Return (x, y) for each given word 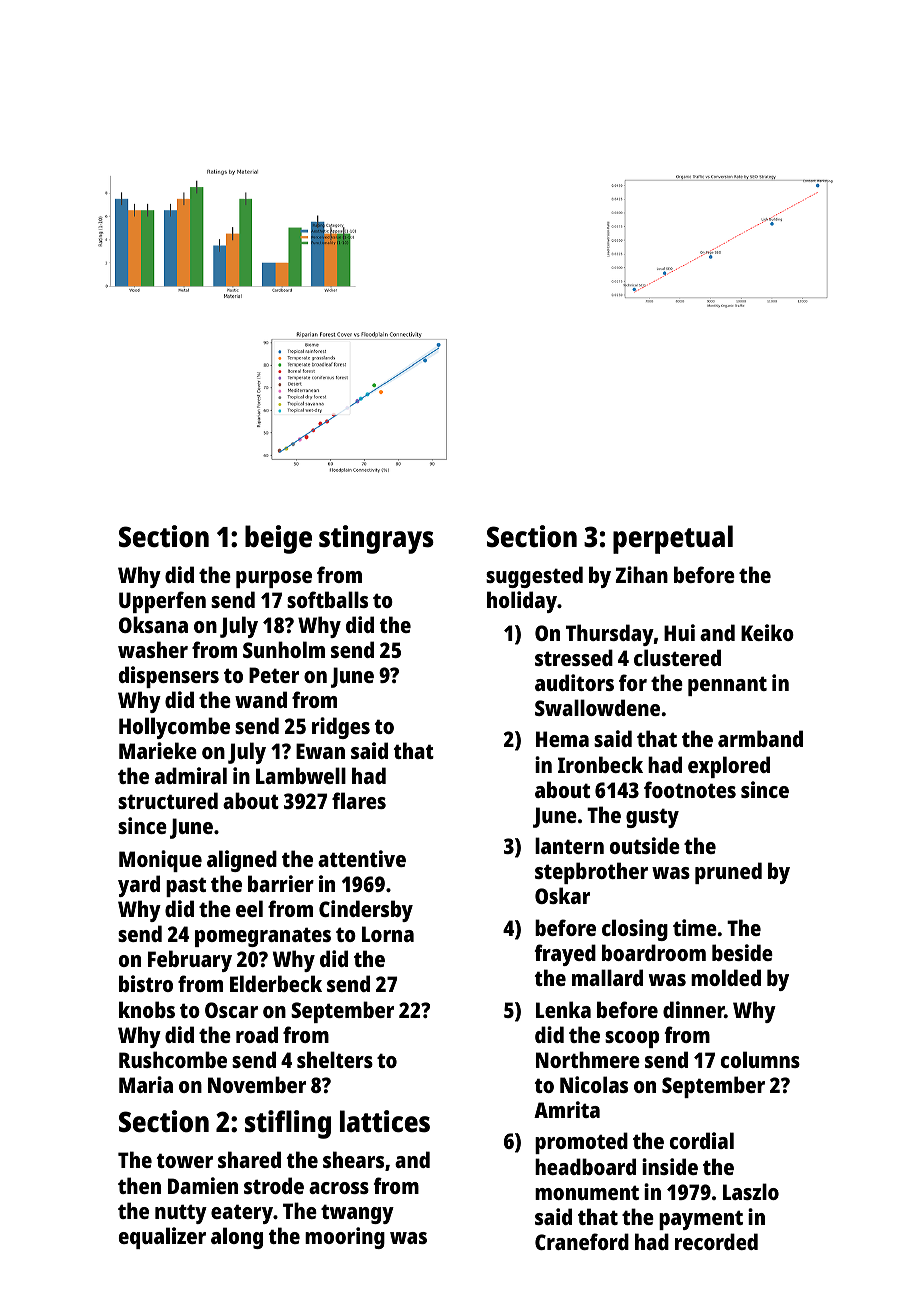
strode (274, 1185)
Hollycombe (174, 728)
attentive (362, 858)
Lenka (563, 1009)
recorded (716, 1241)
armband (760, 738)
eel (249, 908)
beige (278, 539)
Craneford (582, 1241)
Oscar (231, 1010)
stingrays (376, 539)
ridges (341, 728)
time (695, 927)
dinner (693, 1009)
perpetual (673, 539)
